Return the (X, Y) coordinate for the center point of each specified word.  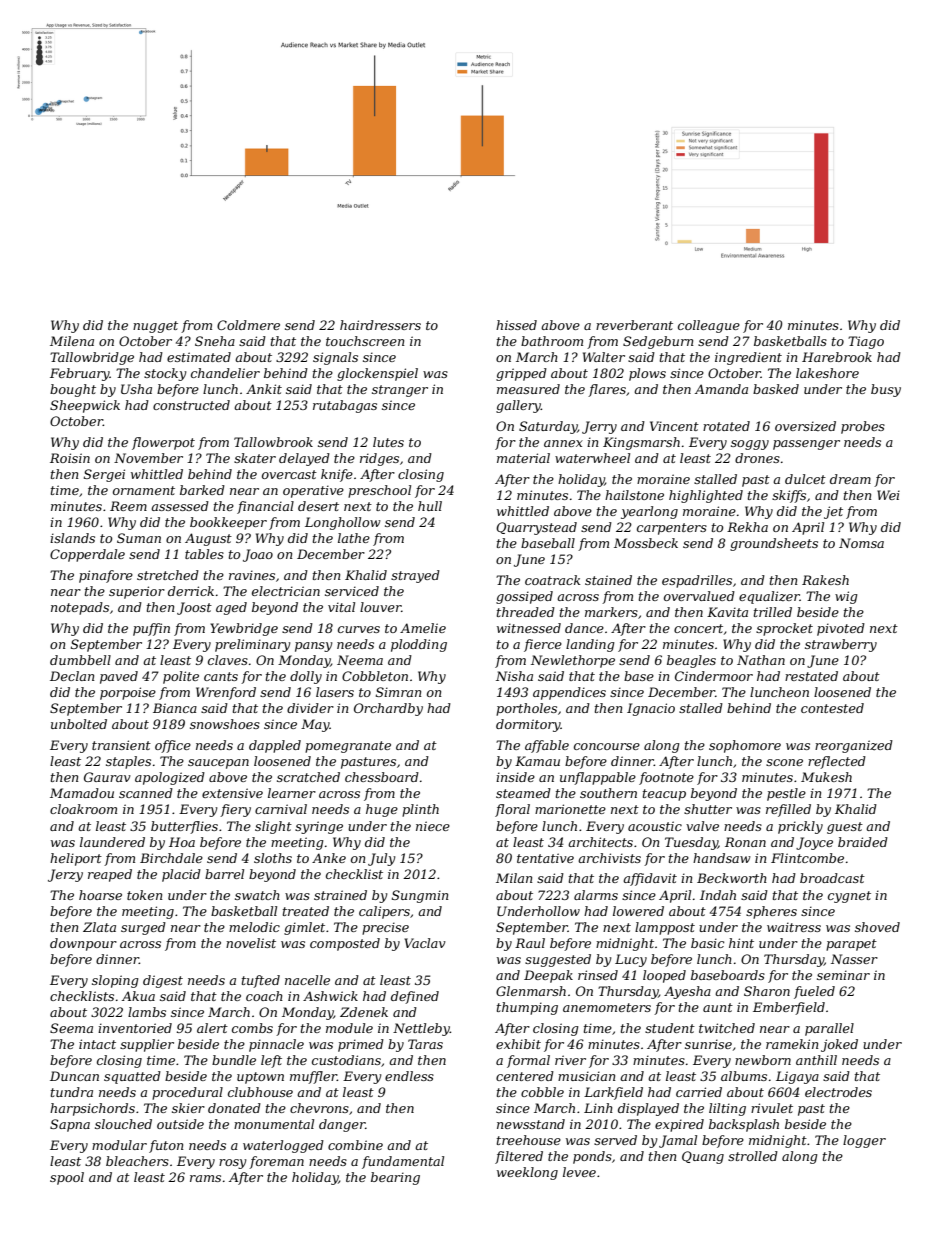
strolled (753, 1156)
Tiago (866, 342)
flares (607, 390)
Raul (530, 943)
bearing (395, 1178)
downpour (83, 944)
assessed (180, 506)
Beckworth (732, 878)
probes (863, 427)
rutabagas (345, 406)
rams (205, 1178)
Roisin (70, 458)
